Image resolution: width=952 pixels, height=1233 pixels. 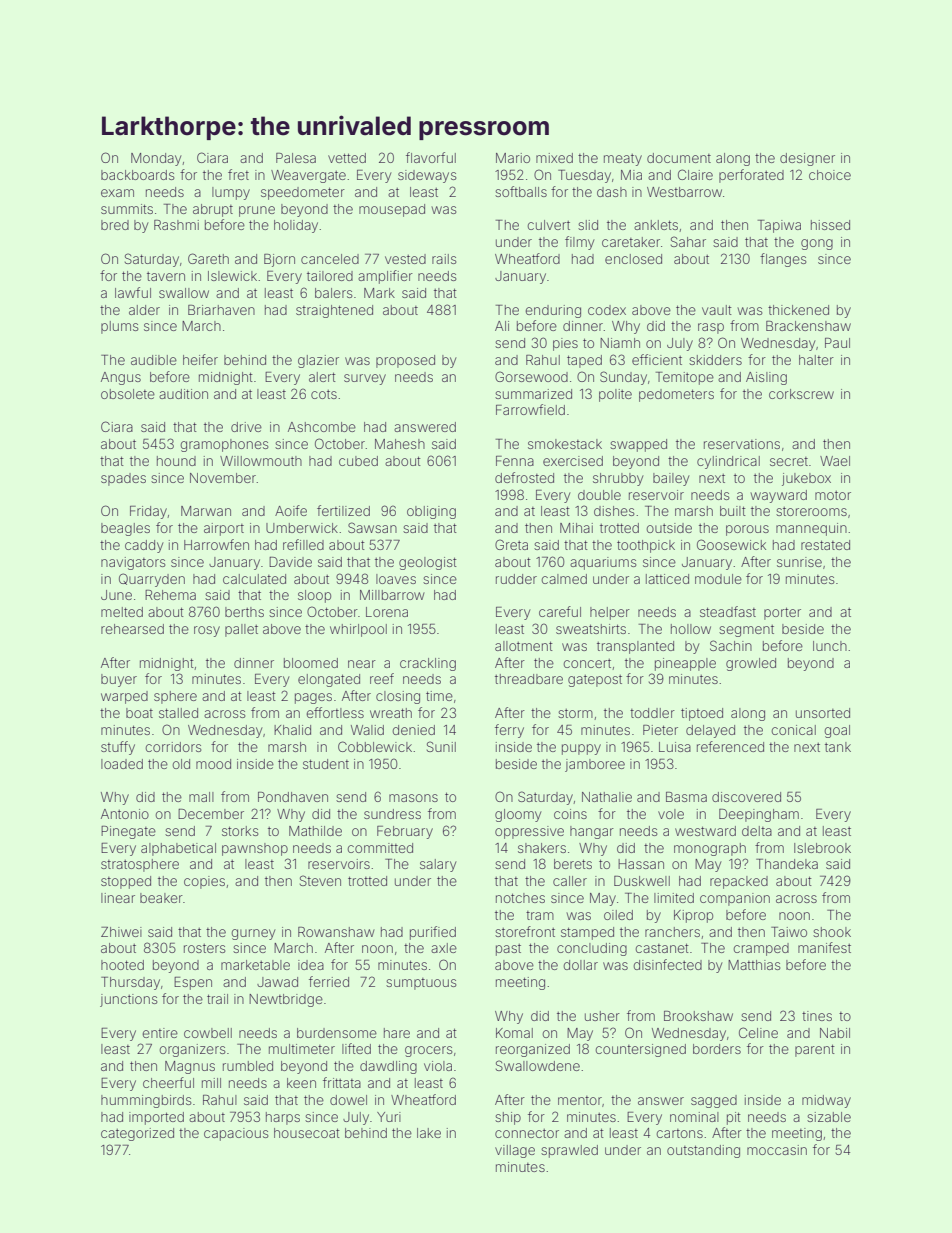 I want to click on drive, so click(x=246, y=427).
